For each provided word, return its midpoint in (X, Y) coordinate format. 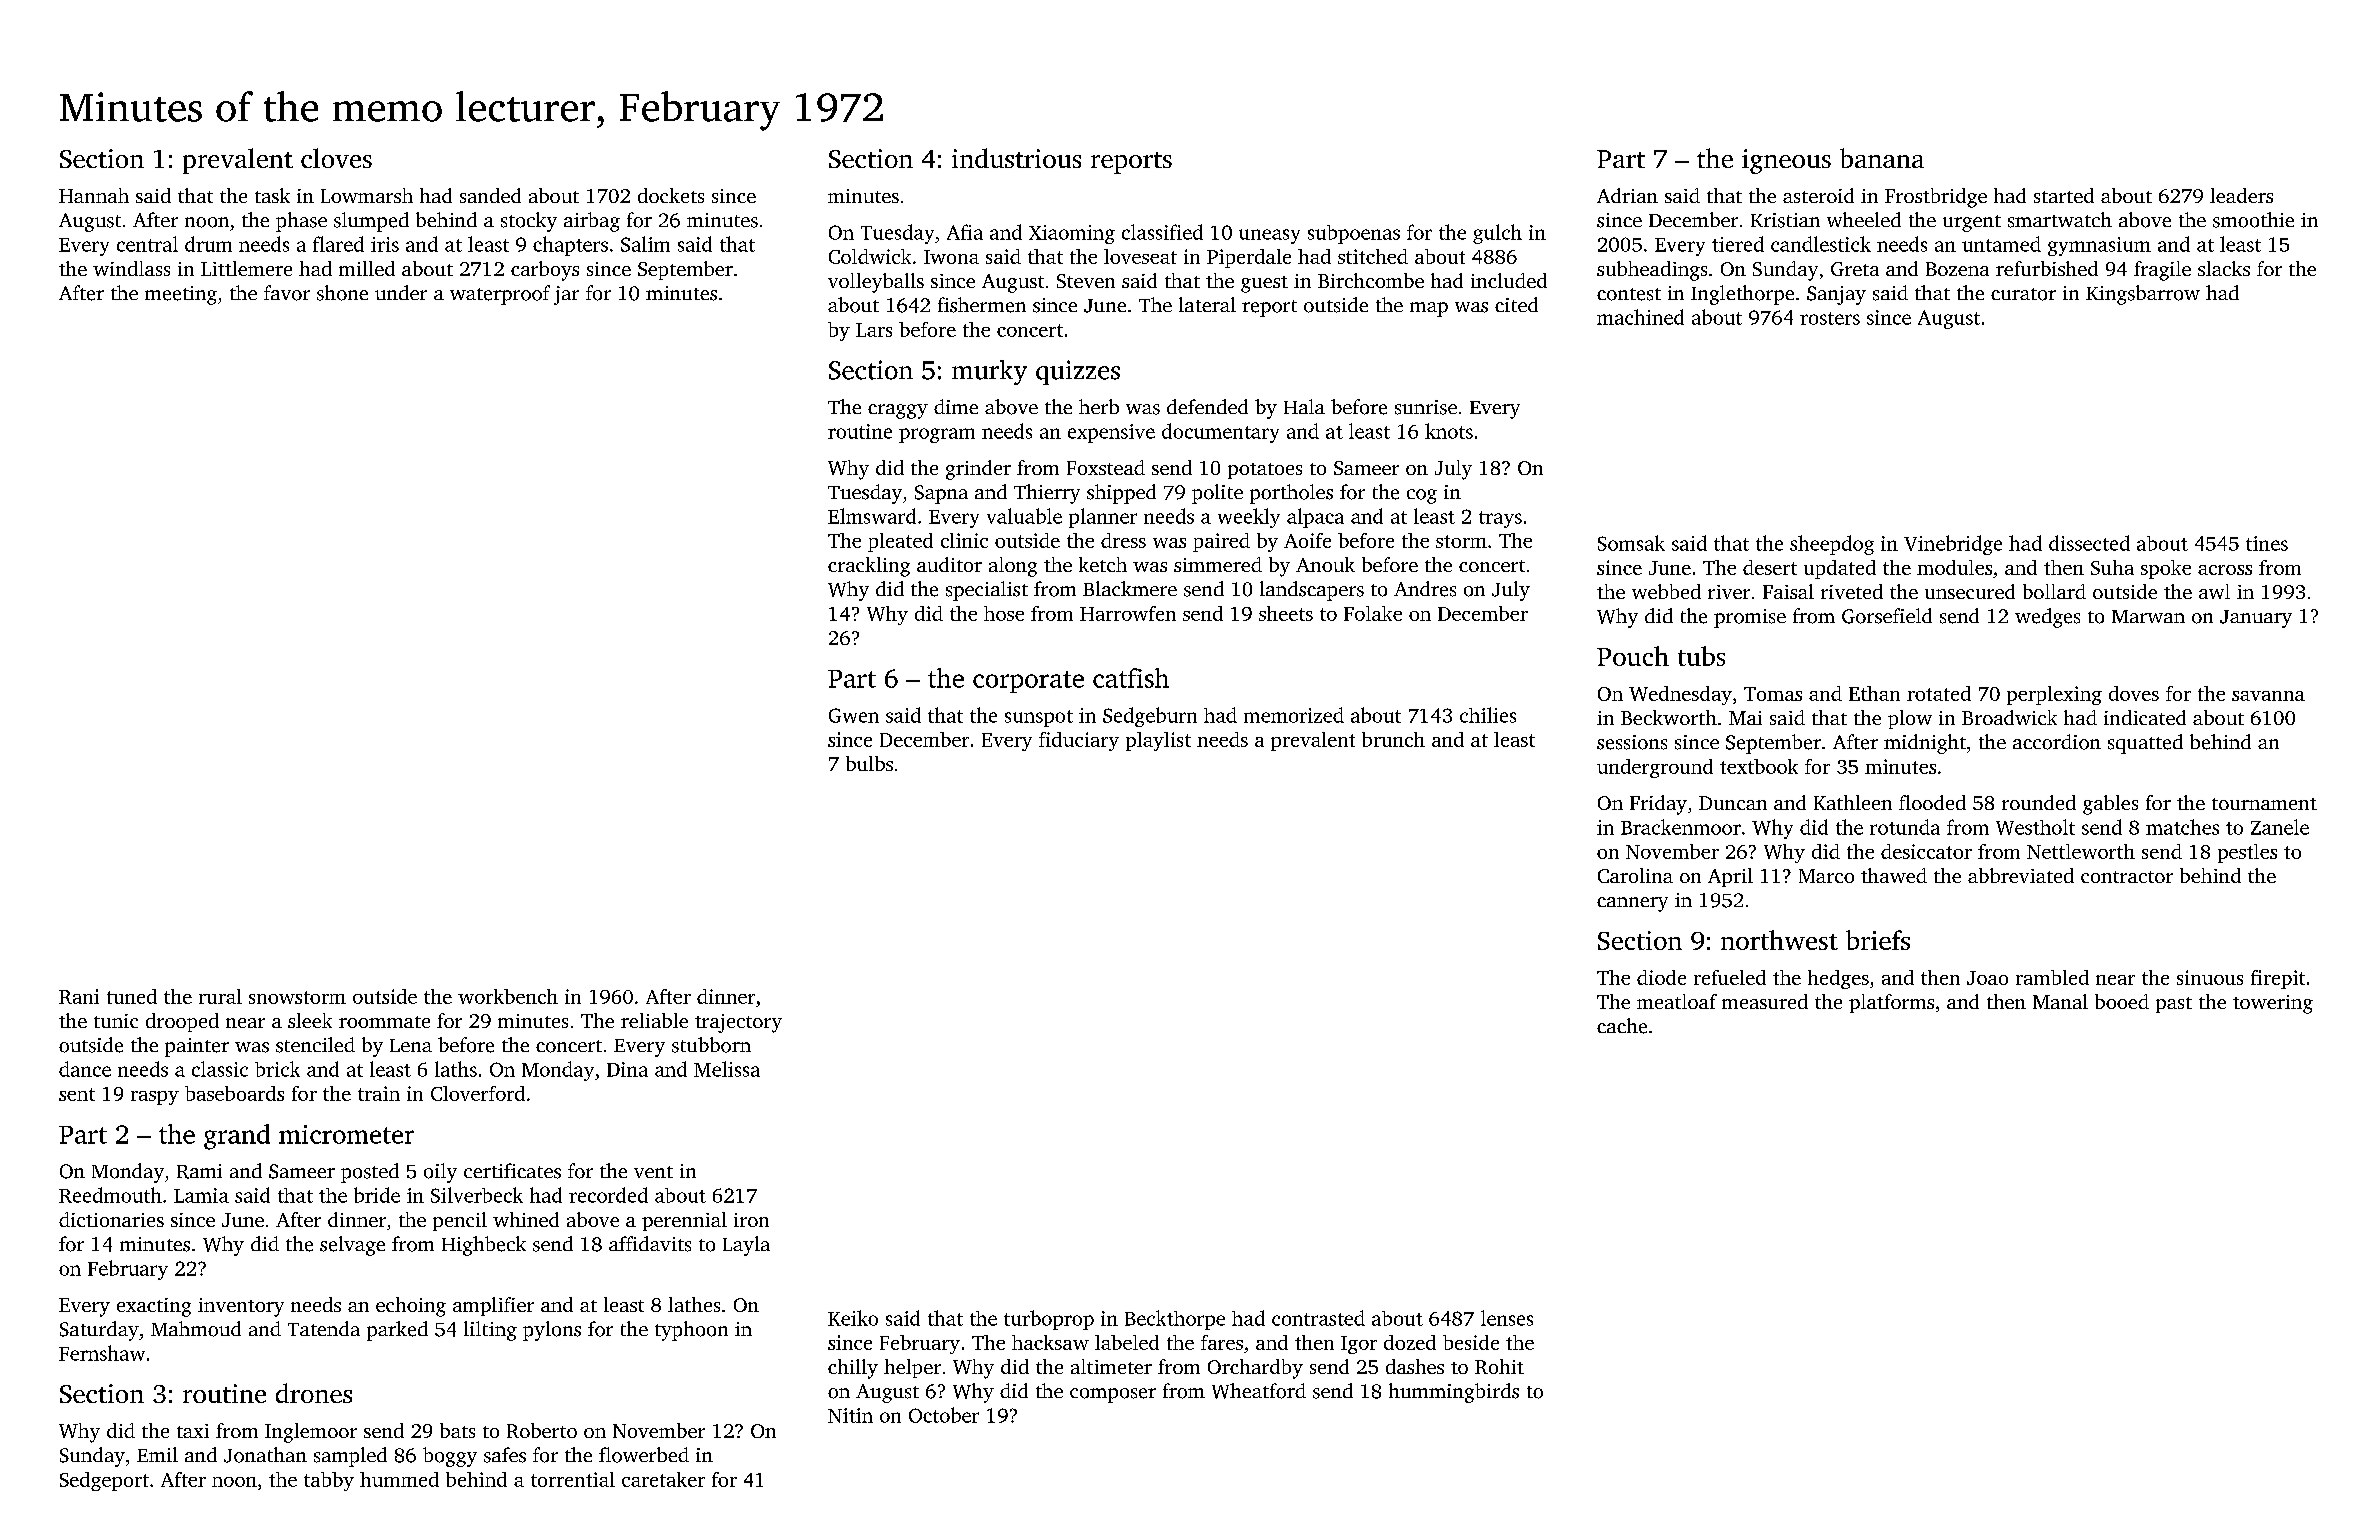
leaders (2241, 195)
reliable (654, 1020)
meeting (181, 295)
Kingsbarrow (2143, 295)
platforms (1891, 1003)
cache (1622, 1026)
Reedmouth (110, 1195)
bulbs (869, 763)
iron (751, 1220)
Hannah (94, 195)
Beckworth (1669, 717)
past (2174, 1005)
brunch (1393, 739)
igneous (1786, 161)
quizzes (1078, 372)
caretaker (663, 1479)
